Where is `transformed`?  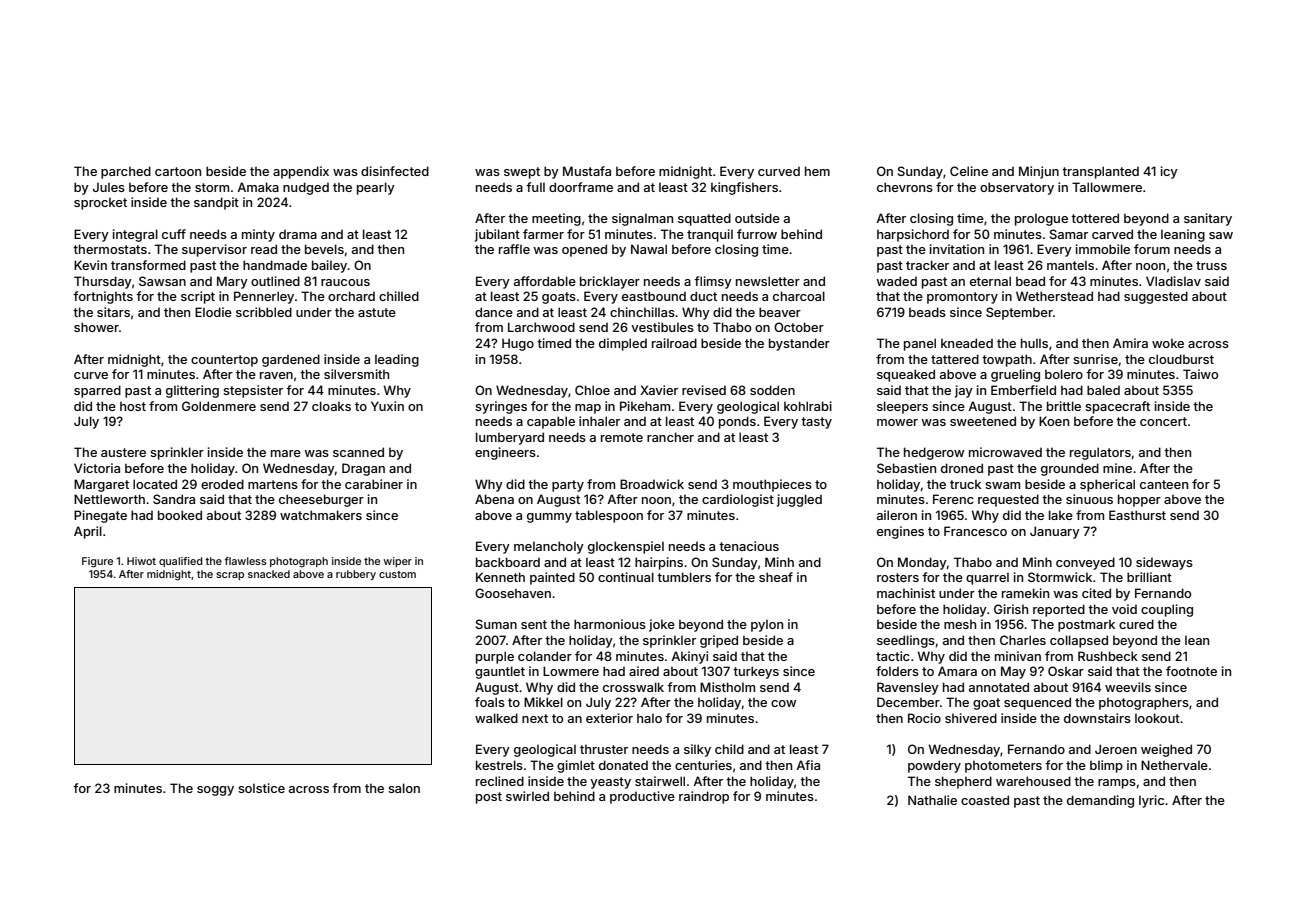
transformed is located at coordinates (148, 265).
